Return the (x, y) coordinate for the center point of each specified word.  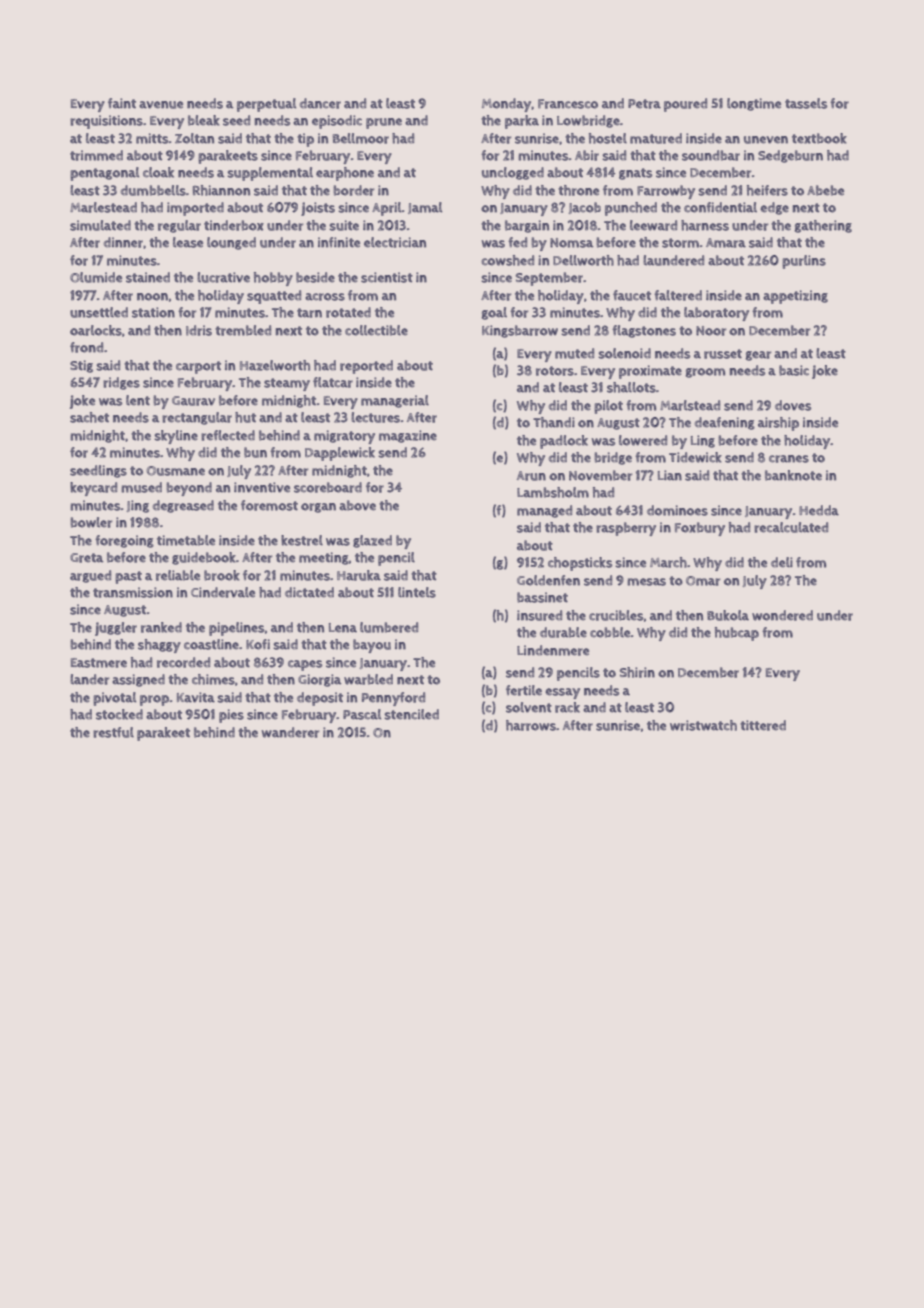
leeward (653, 225)
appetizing (795, 297)
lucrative (223, 277)
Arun (531, 476)
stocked (119, 714)
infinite (339, 242)
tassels (806, 103)
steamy (287, 384)
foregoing (124, 541)
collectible (376, 330)
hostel (608, 138)
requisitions (106, 122)
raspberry (626, 529)
